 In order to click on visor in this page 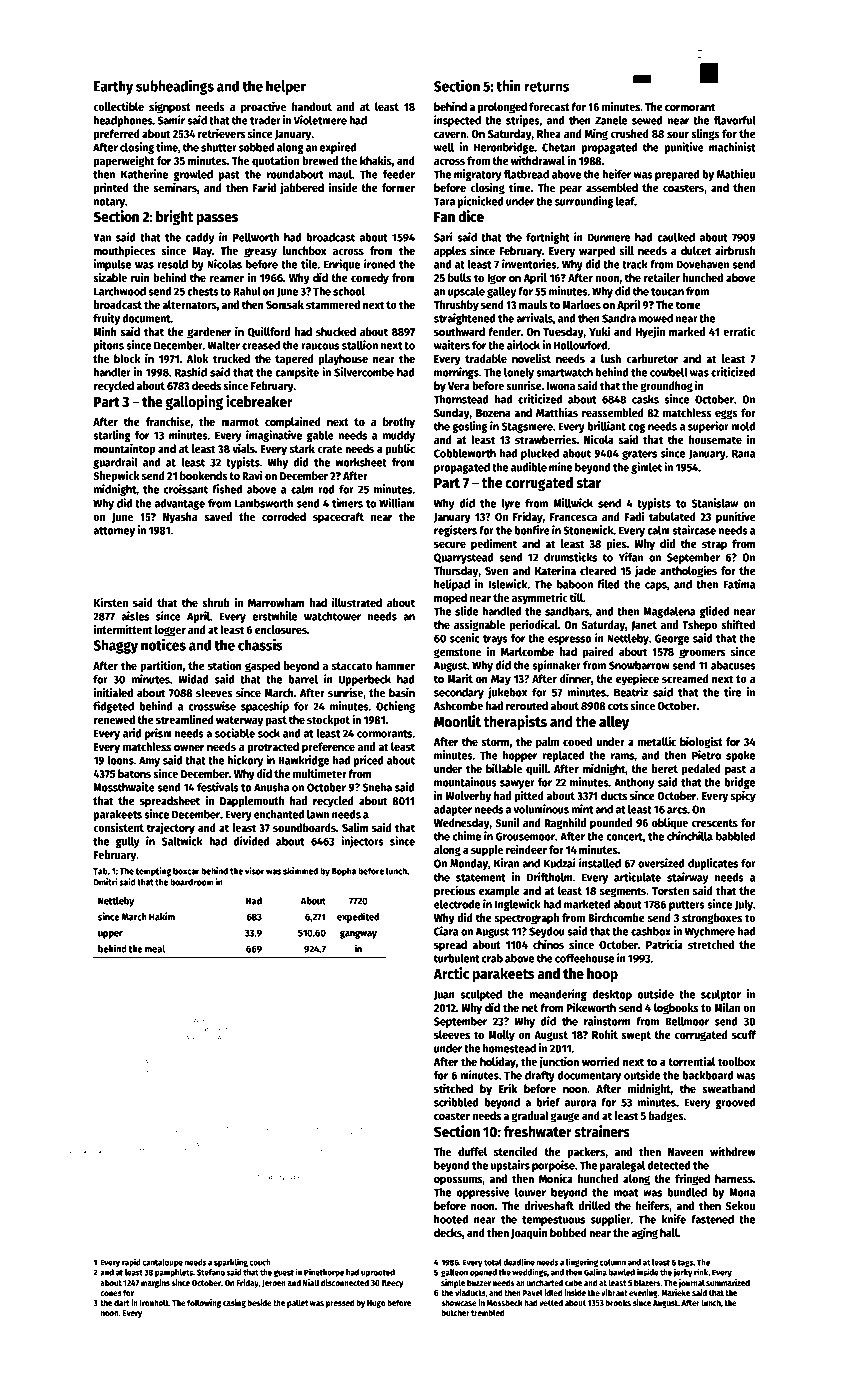, I will do `click(254, 871)`.
